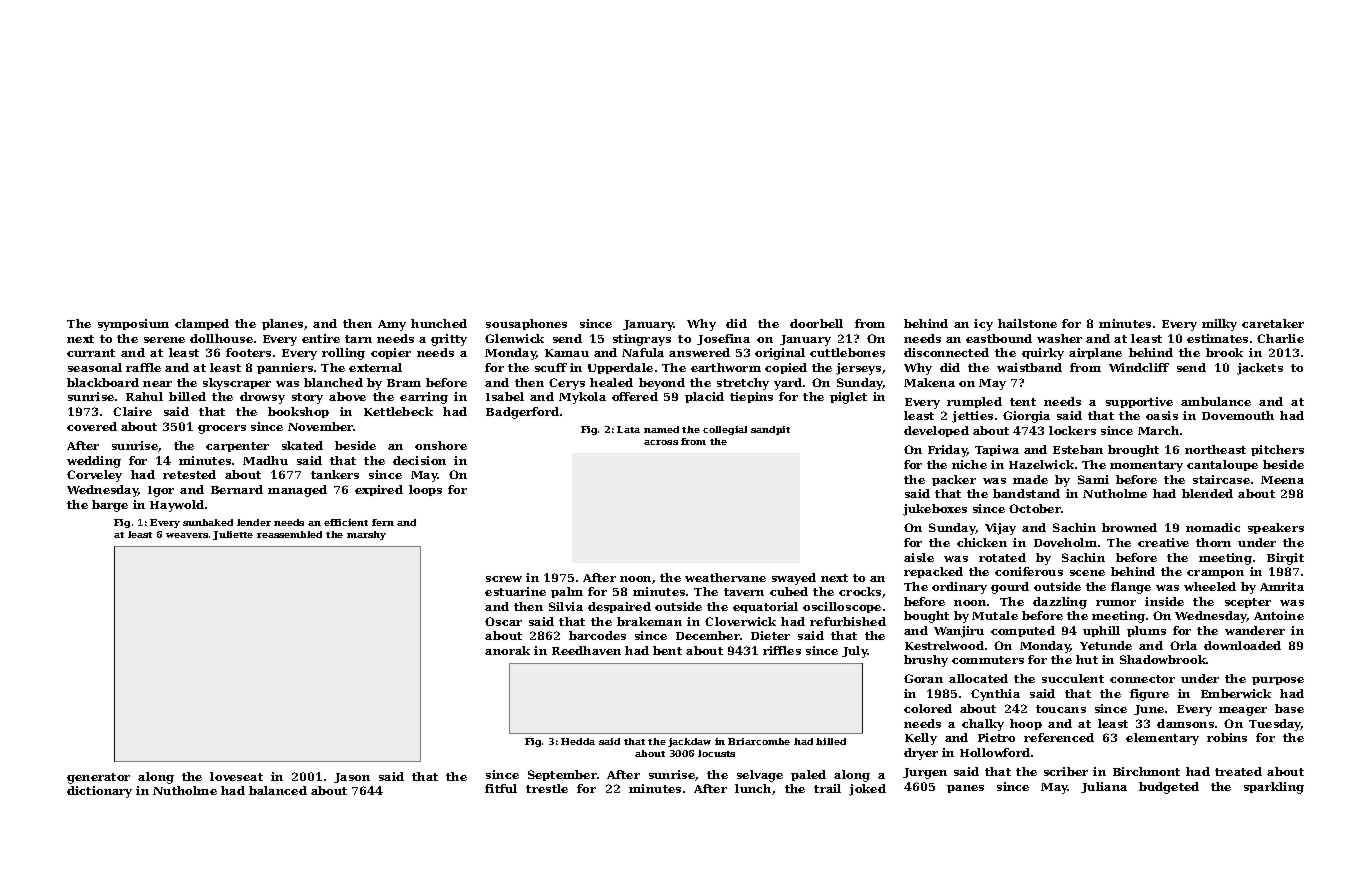 The width and height of the screenshot is (1372, 887). What do you see at coordinates (551, 367) in the screenshot?
I see `scuff` at bounding box center [551, 367].
